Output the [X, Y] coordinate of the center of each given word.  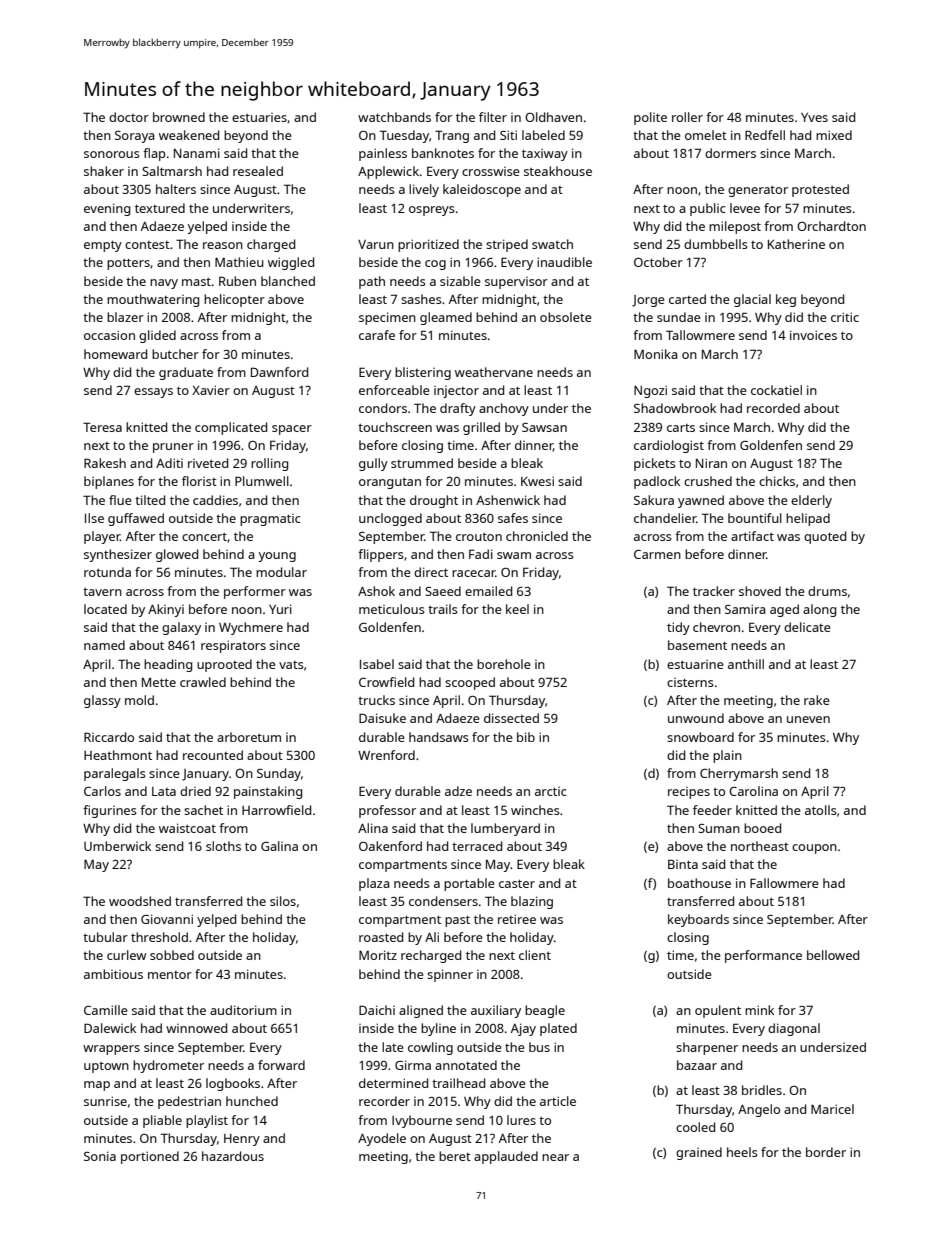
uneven [808, 719]
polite [650, 118]
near [555, 1157]
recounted [213, 755]
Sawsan [544, 427]
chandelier [665, 518]
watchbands [394, 117]
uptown [106, 1067]
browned [179, 117]
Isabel [377, 664]
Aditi [169, 463]
